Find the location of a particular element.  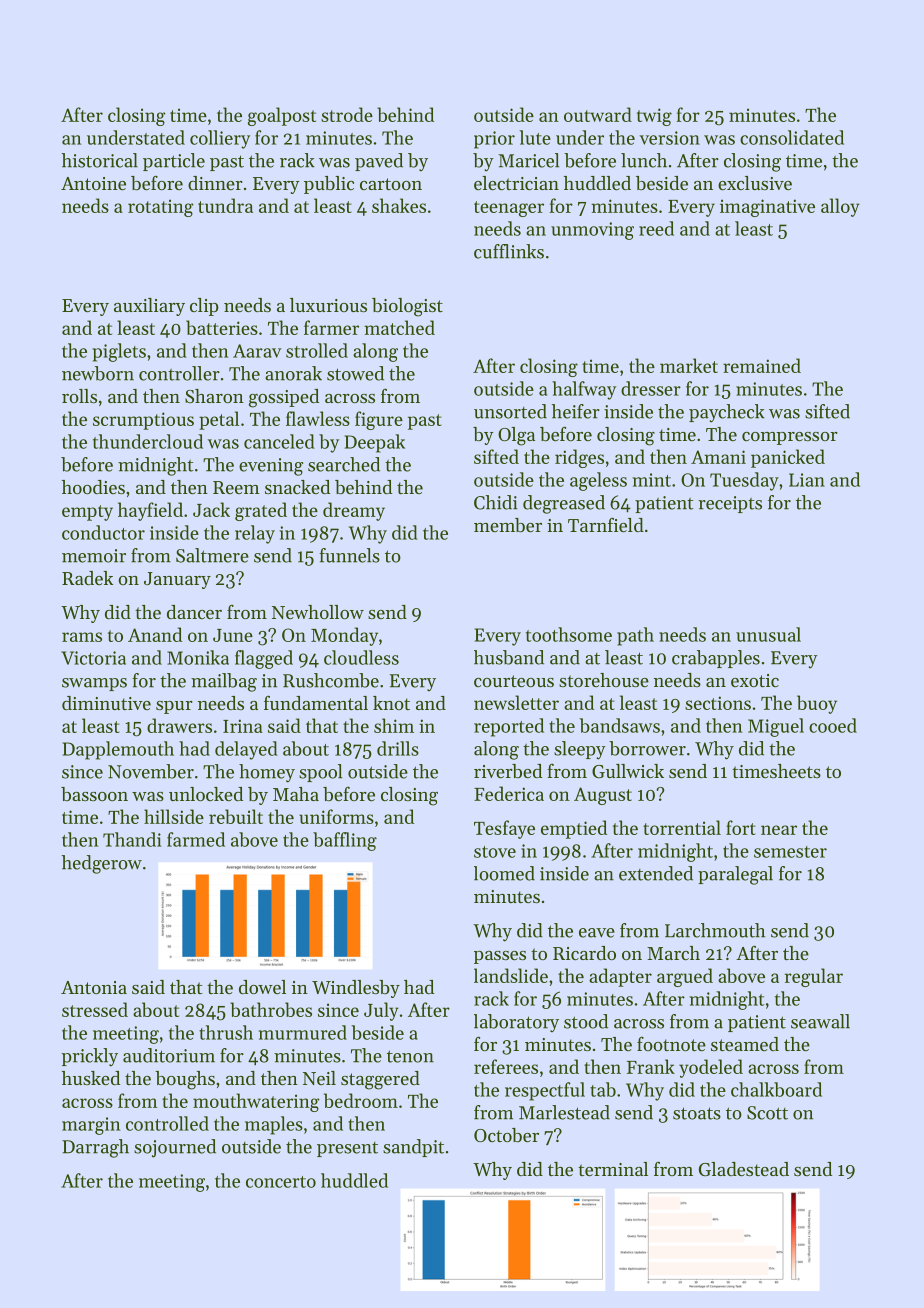

exclusive is located at coordinates (755, 183).
